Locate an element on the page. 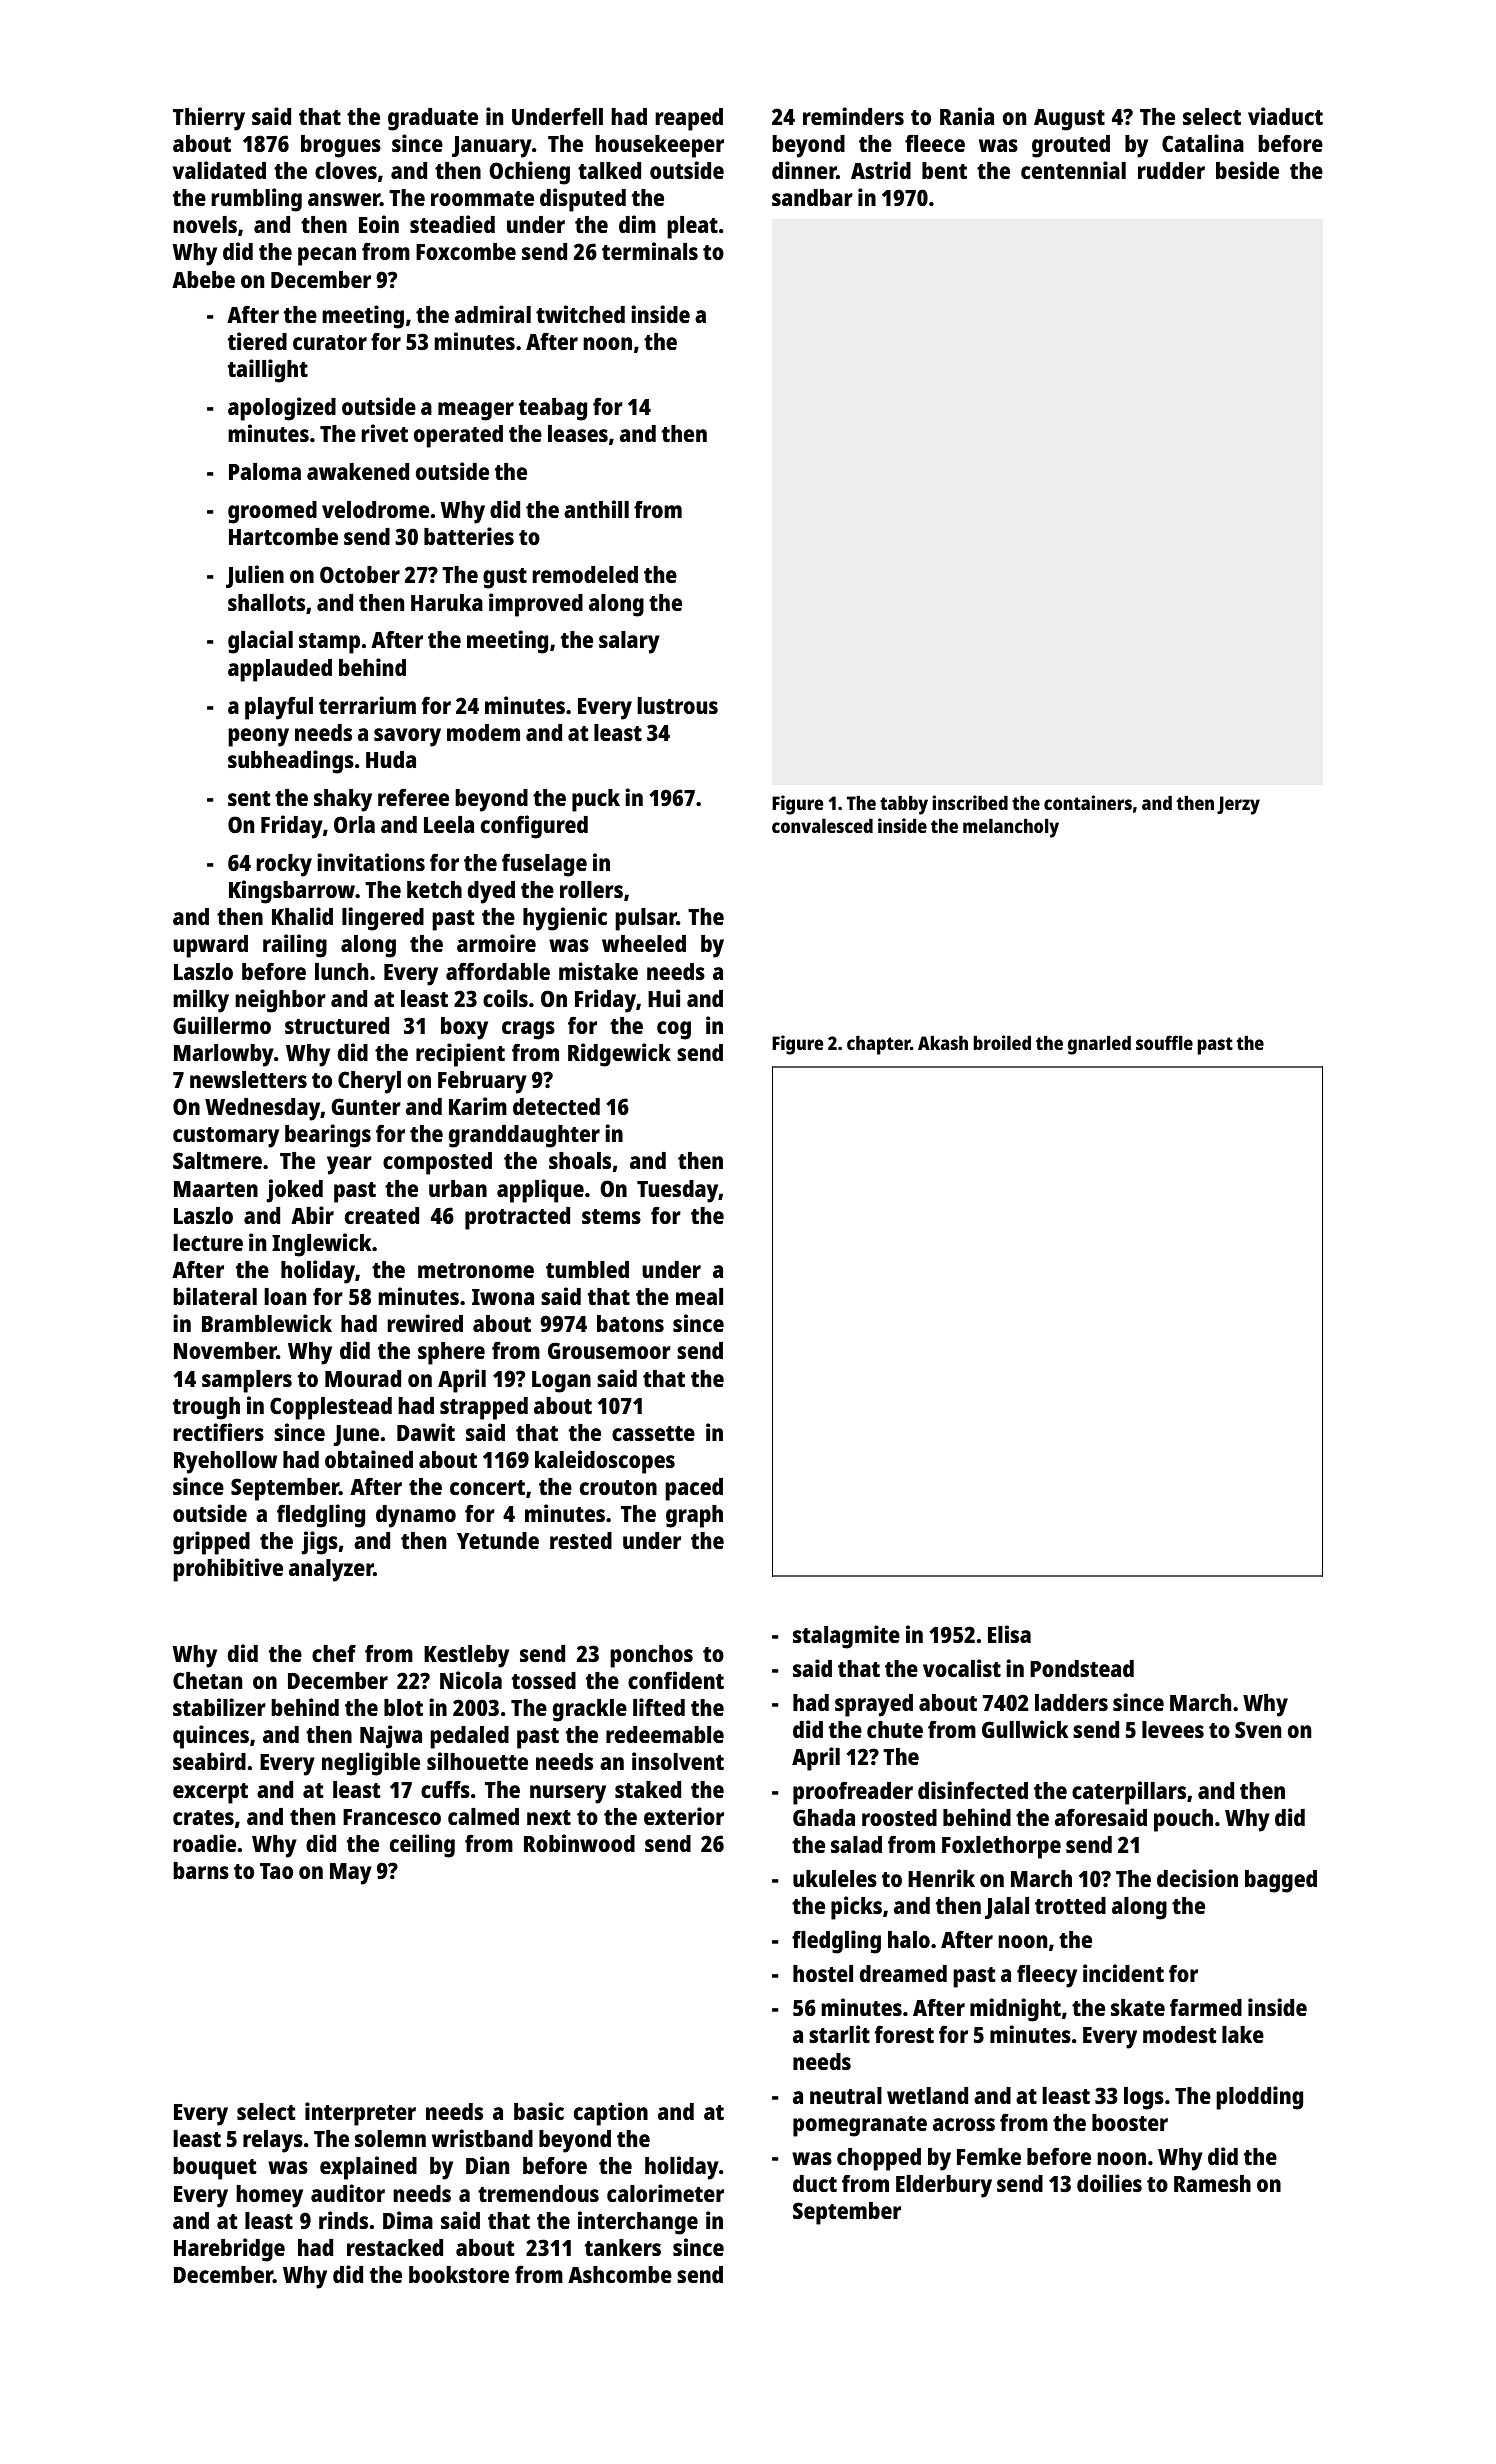  Sven is located at coordinates (1258, 1729).
